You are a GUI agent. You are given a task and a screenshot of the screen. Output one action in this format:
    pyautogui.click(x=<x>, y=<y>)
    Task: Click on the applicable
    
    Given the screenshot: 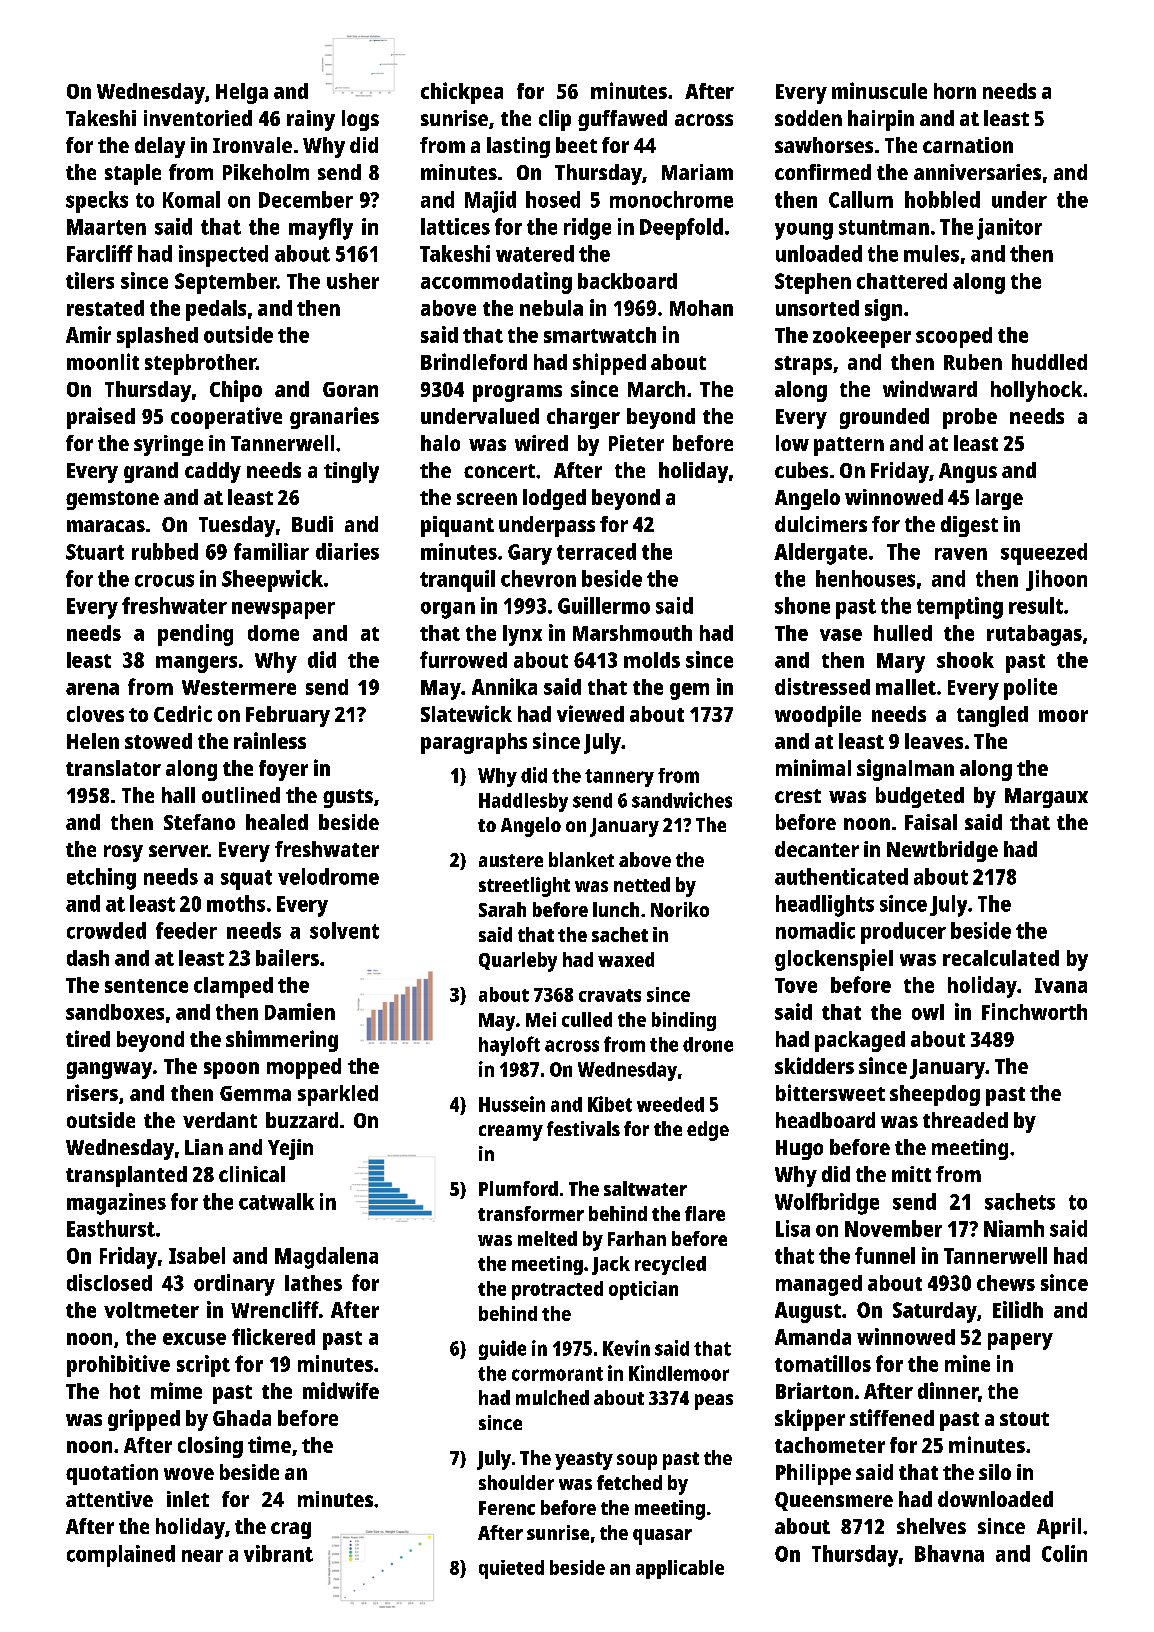 What is the action you would take?
    pyautogui.click(x=680, y=1569)
